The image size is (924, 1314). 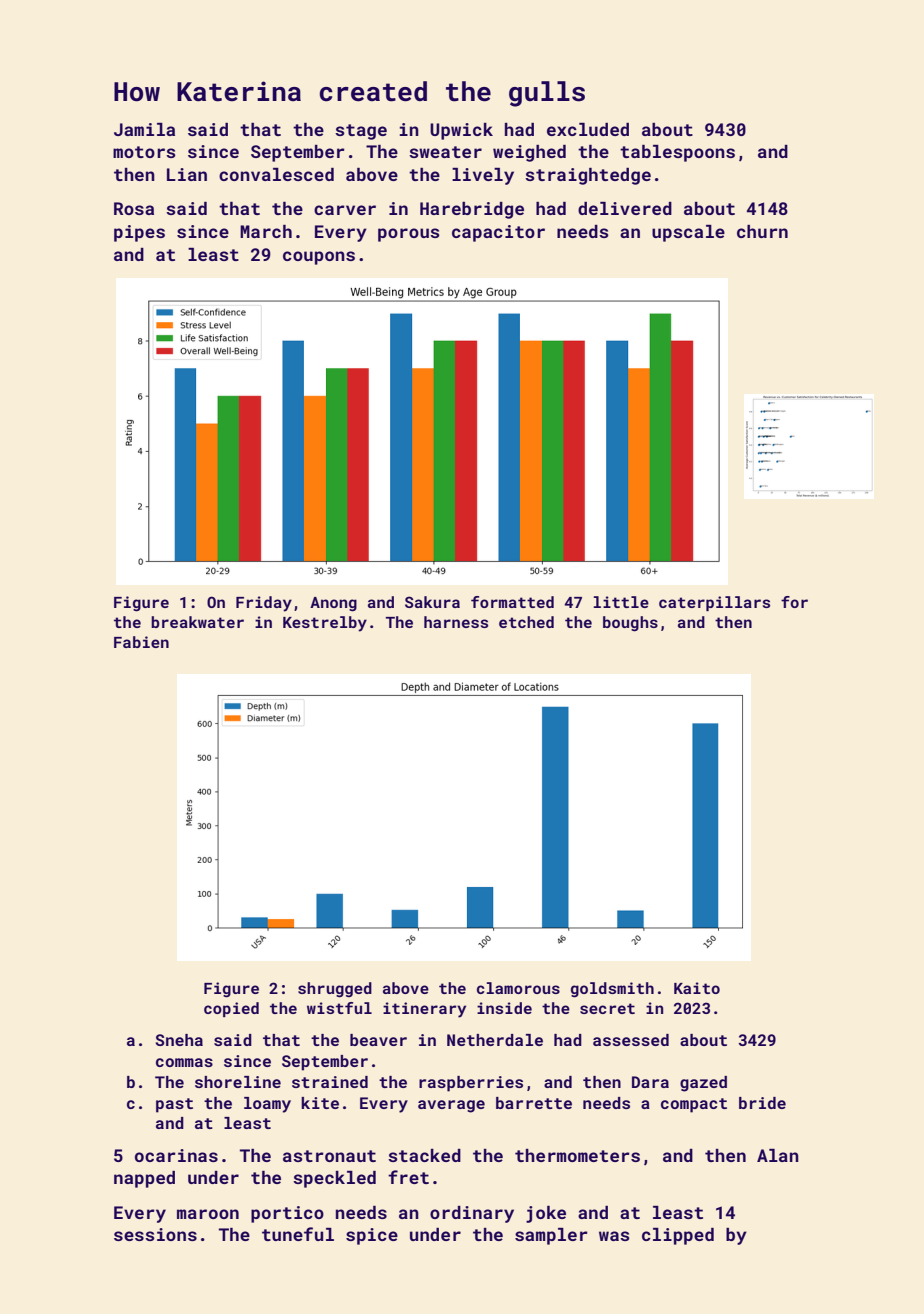 I want to click on upscale, so click(x=688, y=233).
